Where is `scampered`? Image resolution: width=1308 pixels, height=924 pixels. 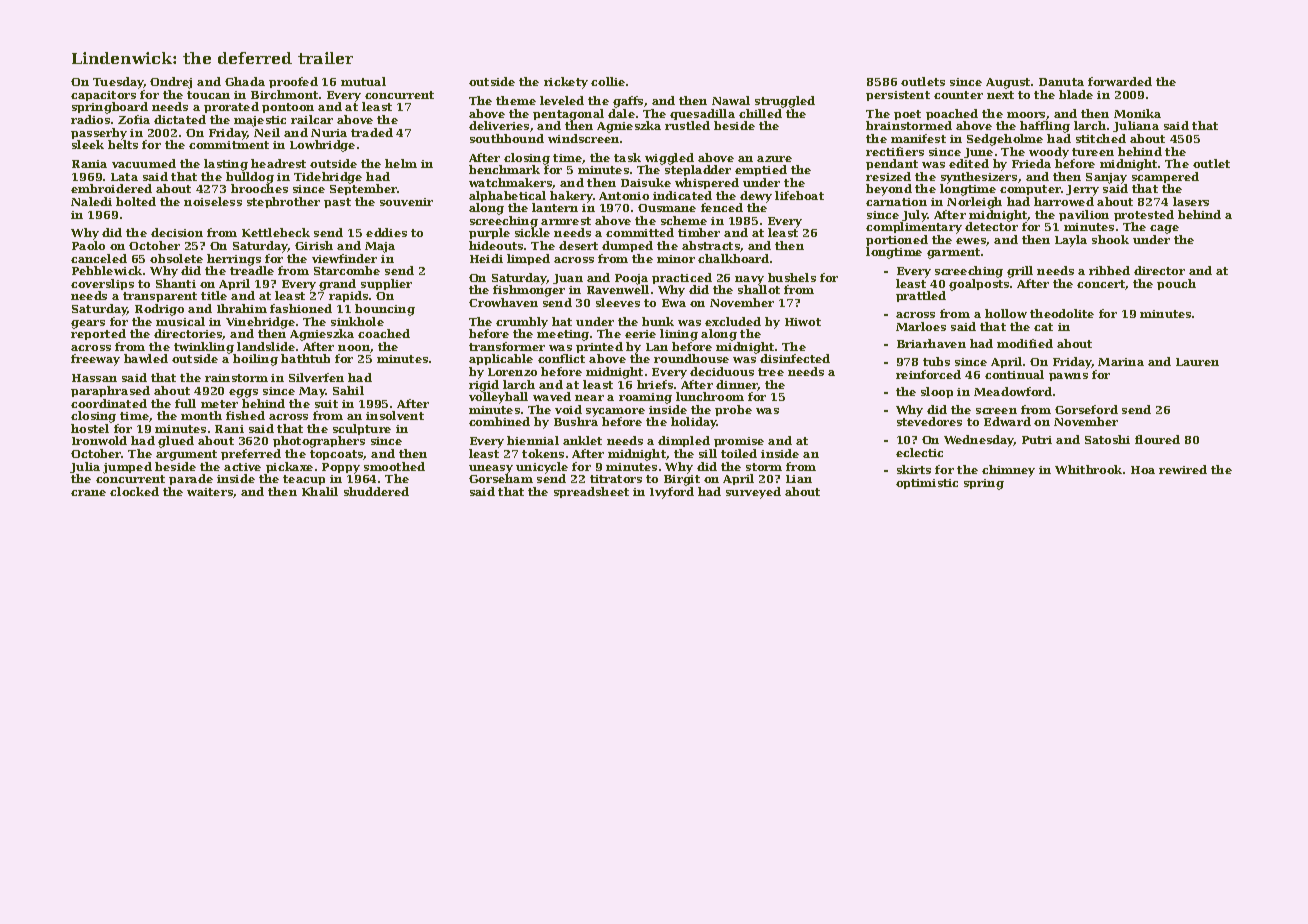 scampered is located at coordinates (1165, 177).
